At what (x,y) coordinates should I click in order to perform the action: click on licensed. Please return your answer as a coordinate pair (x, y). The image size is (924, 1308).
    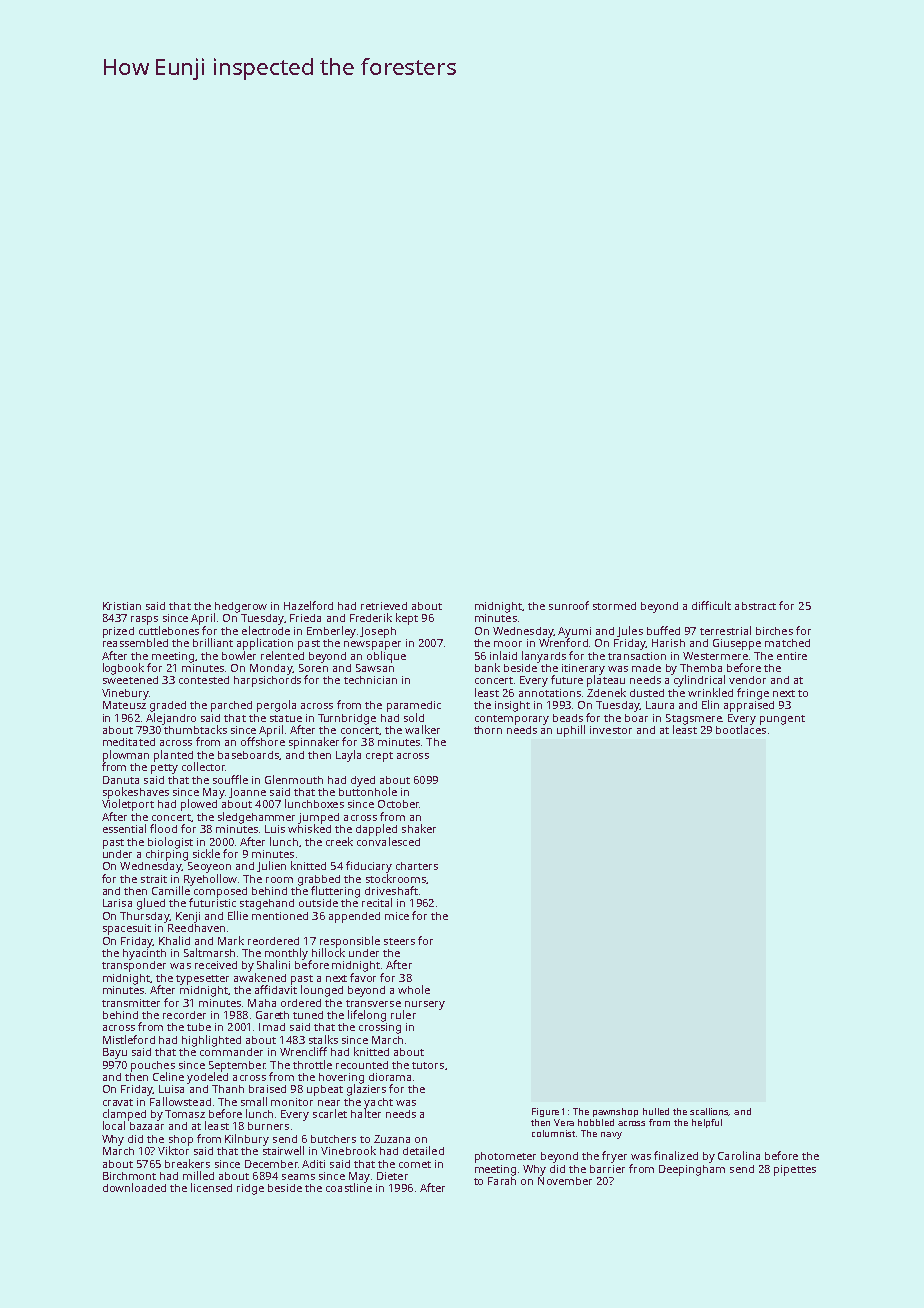
    Looking at the image, I should click on (211, 1187).
